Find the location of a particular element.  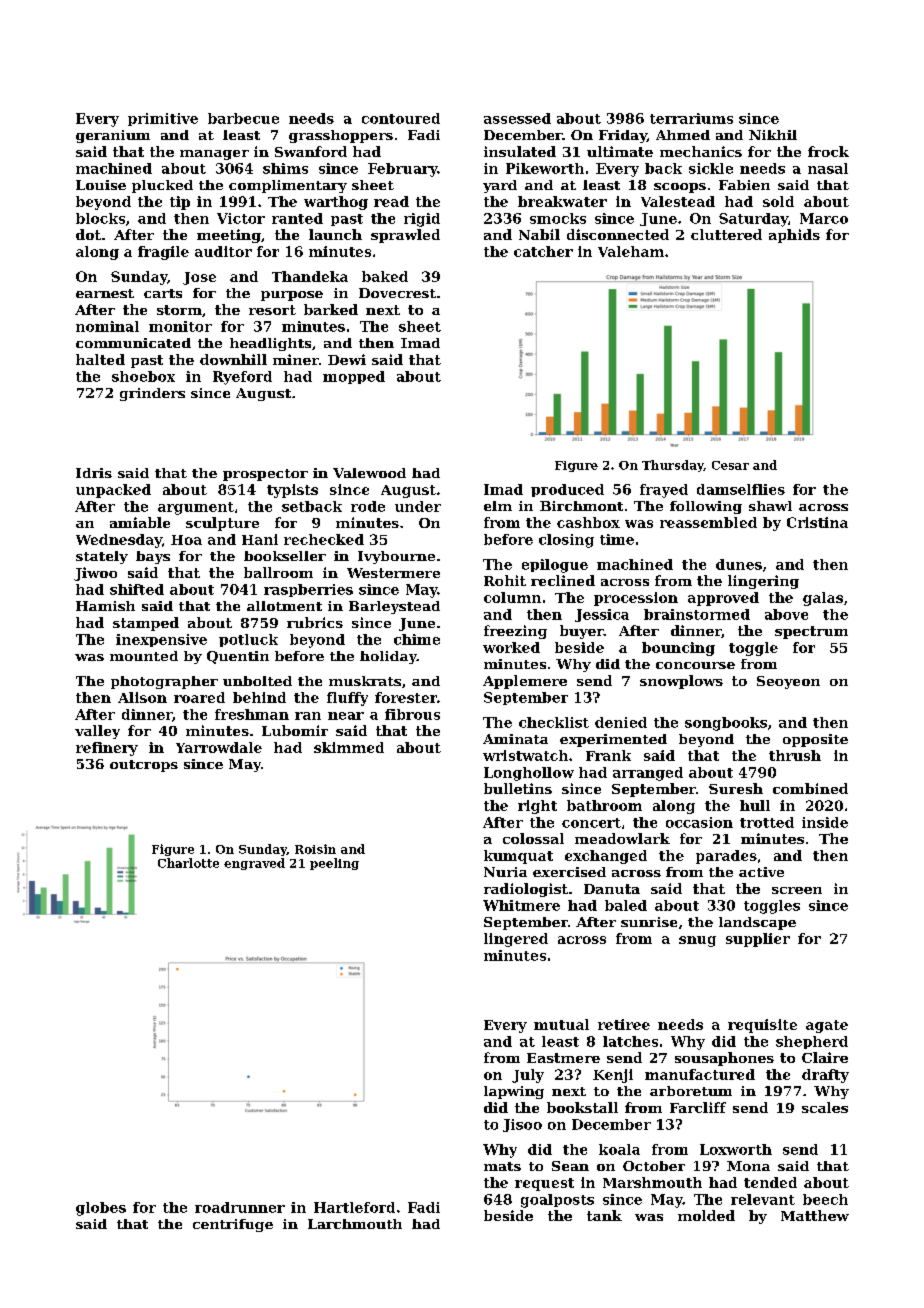

Charlotte is located at coordinates (188, 863).
